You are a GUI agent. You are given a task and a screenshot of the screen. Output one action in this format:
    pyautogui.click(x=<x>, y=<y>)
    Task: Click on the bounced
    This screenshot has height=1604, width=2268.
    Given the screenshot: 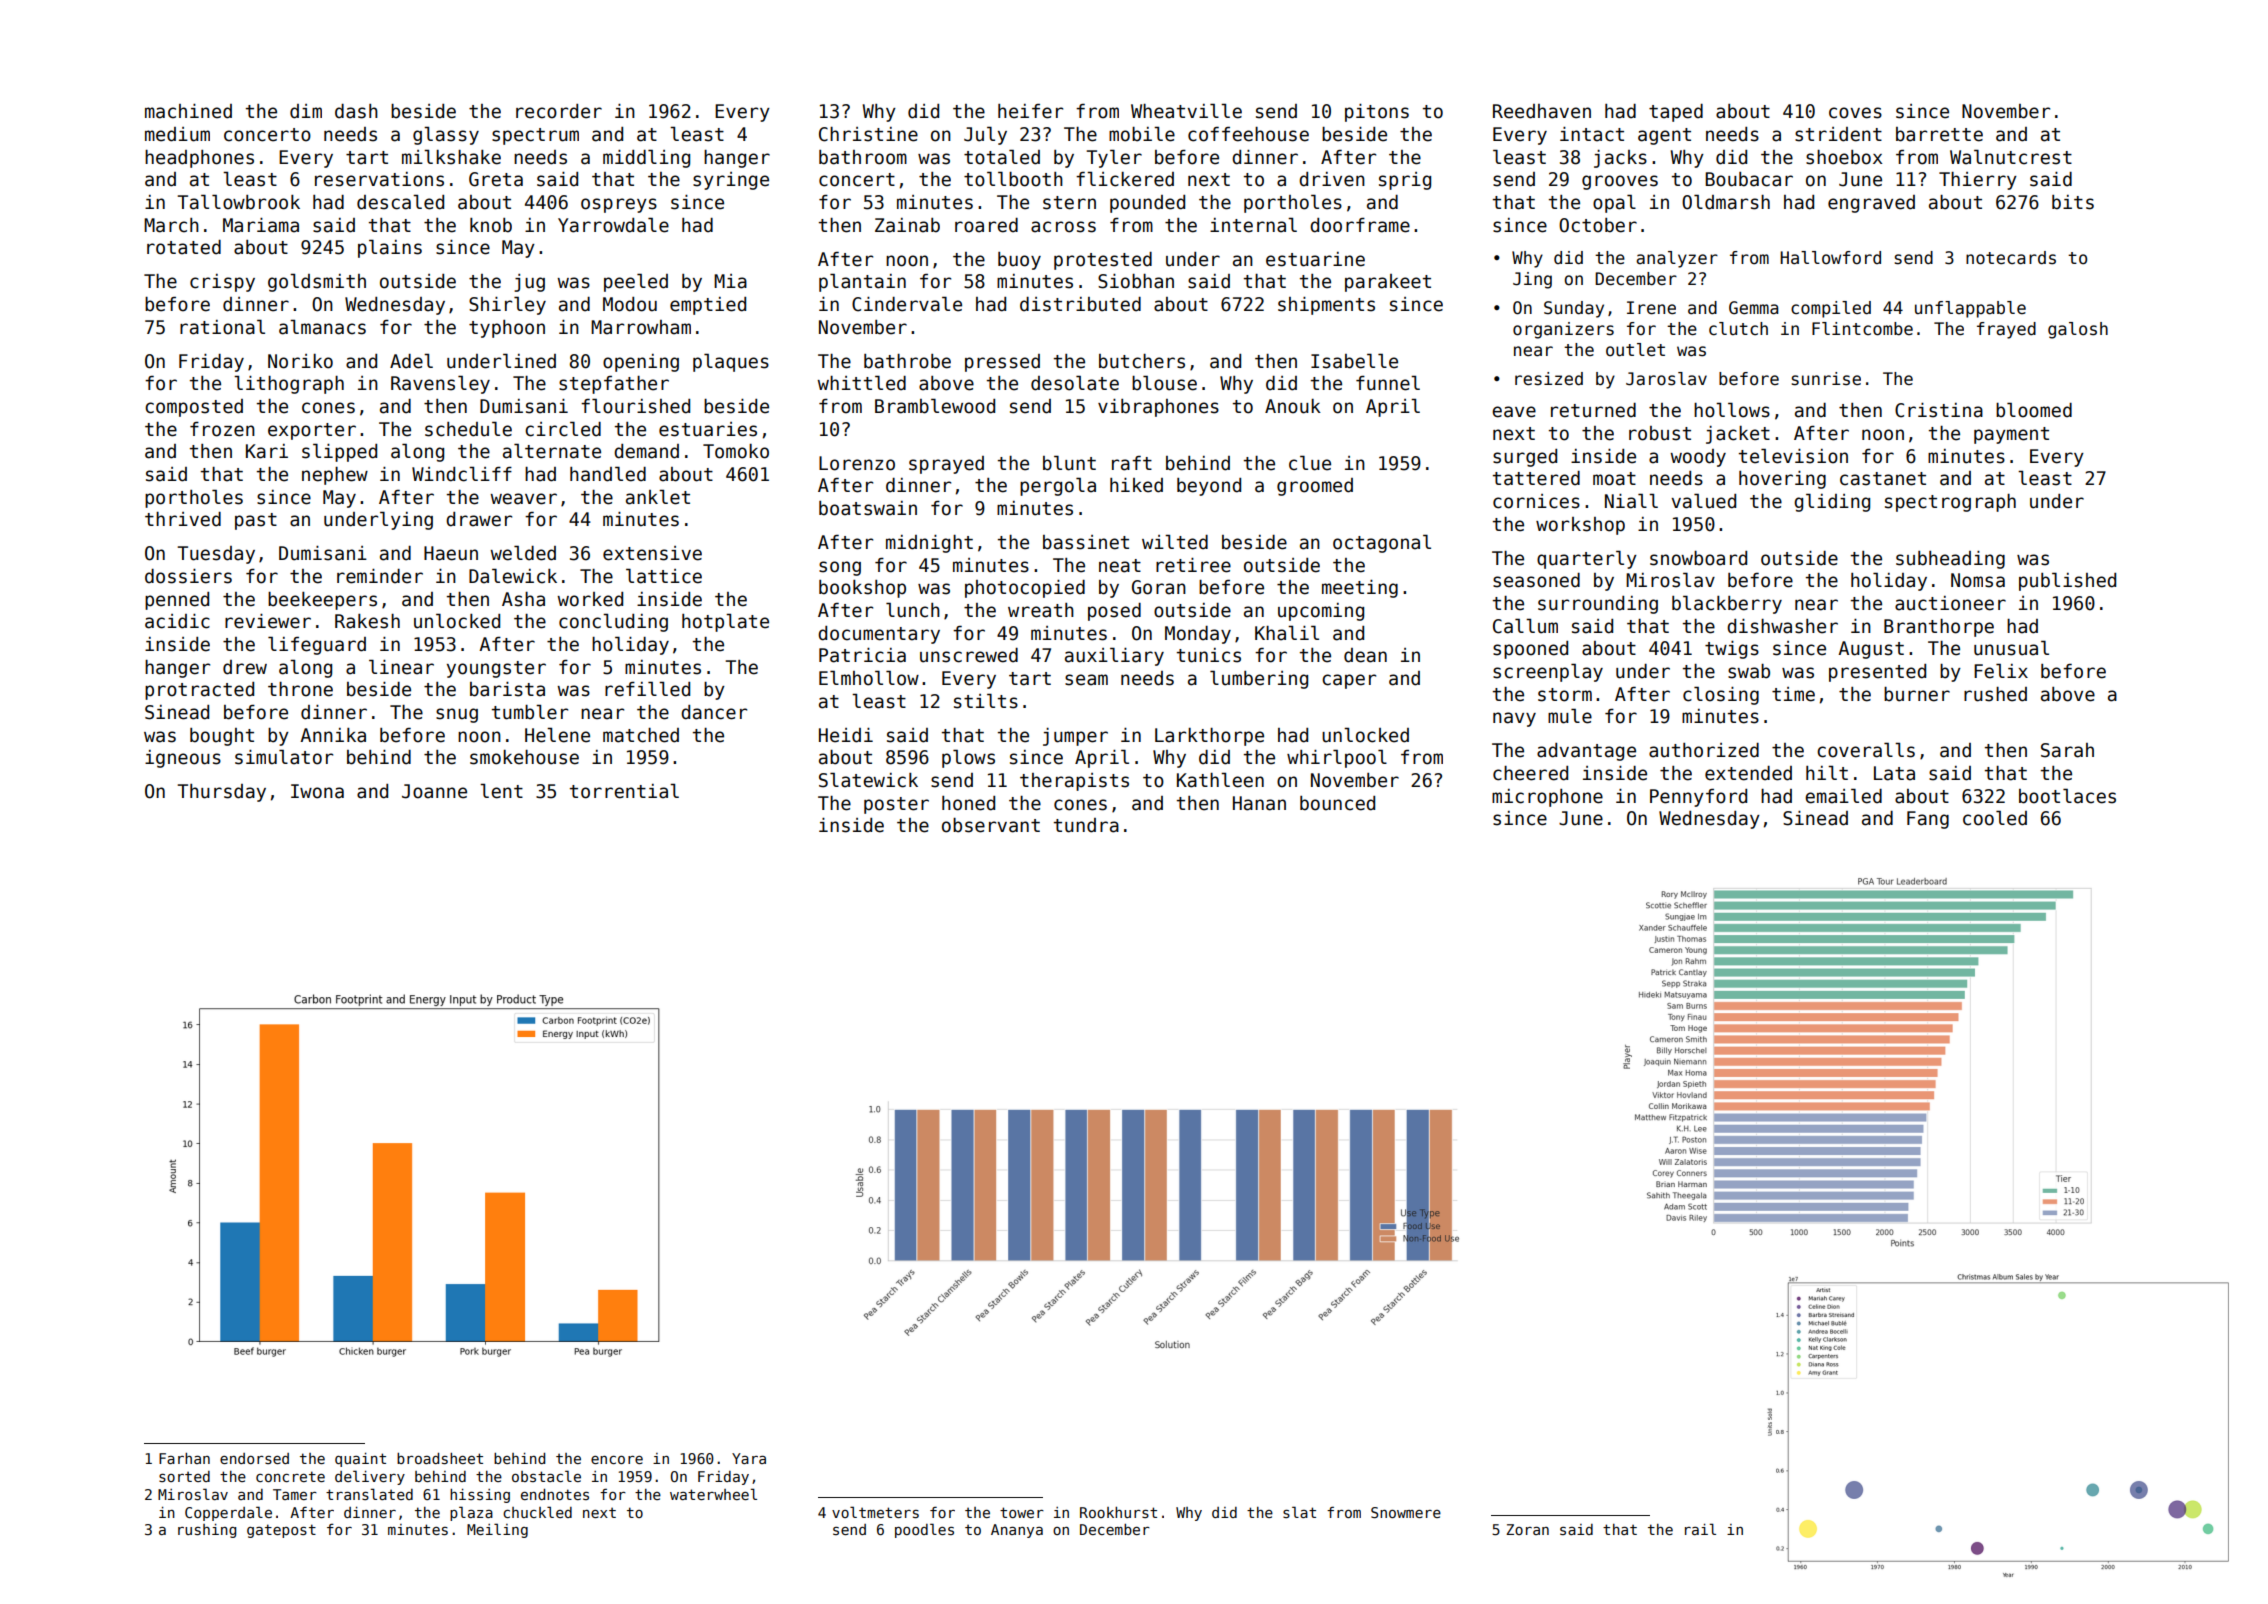 What is the action you would take?
    pyautogui.click(x=1337, y=803)
